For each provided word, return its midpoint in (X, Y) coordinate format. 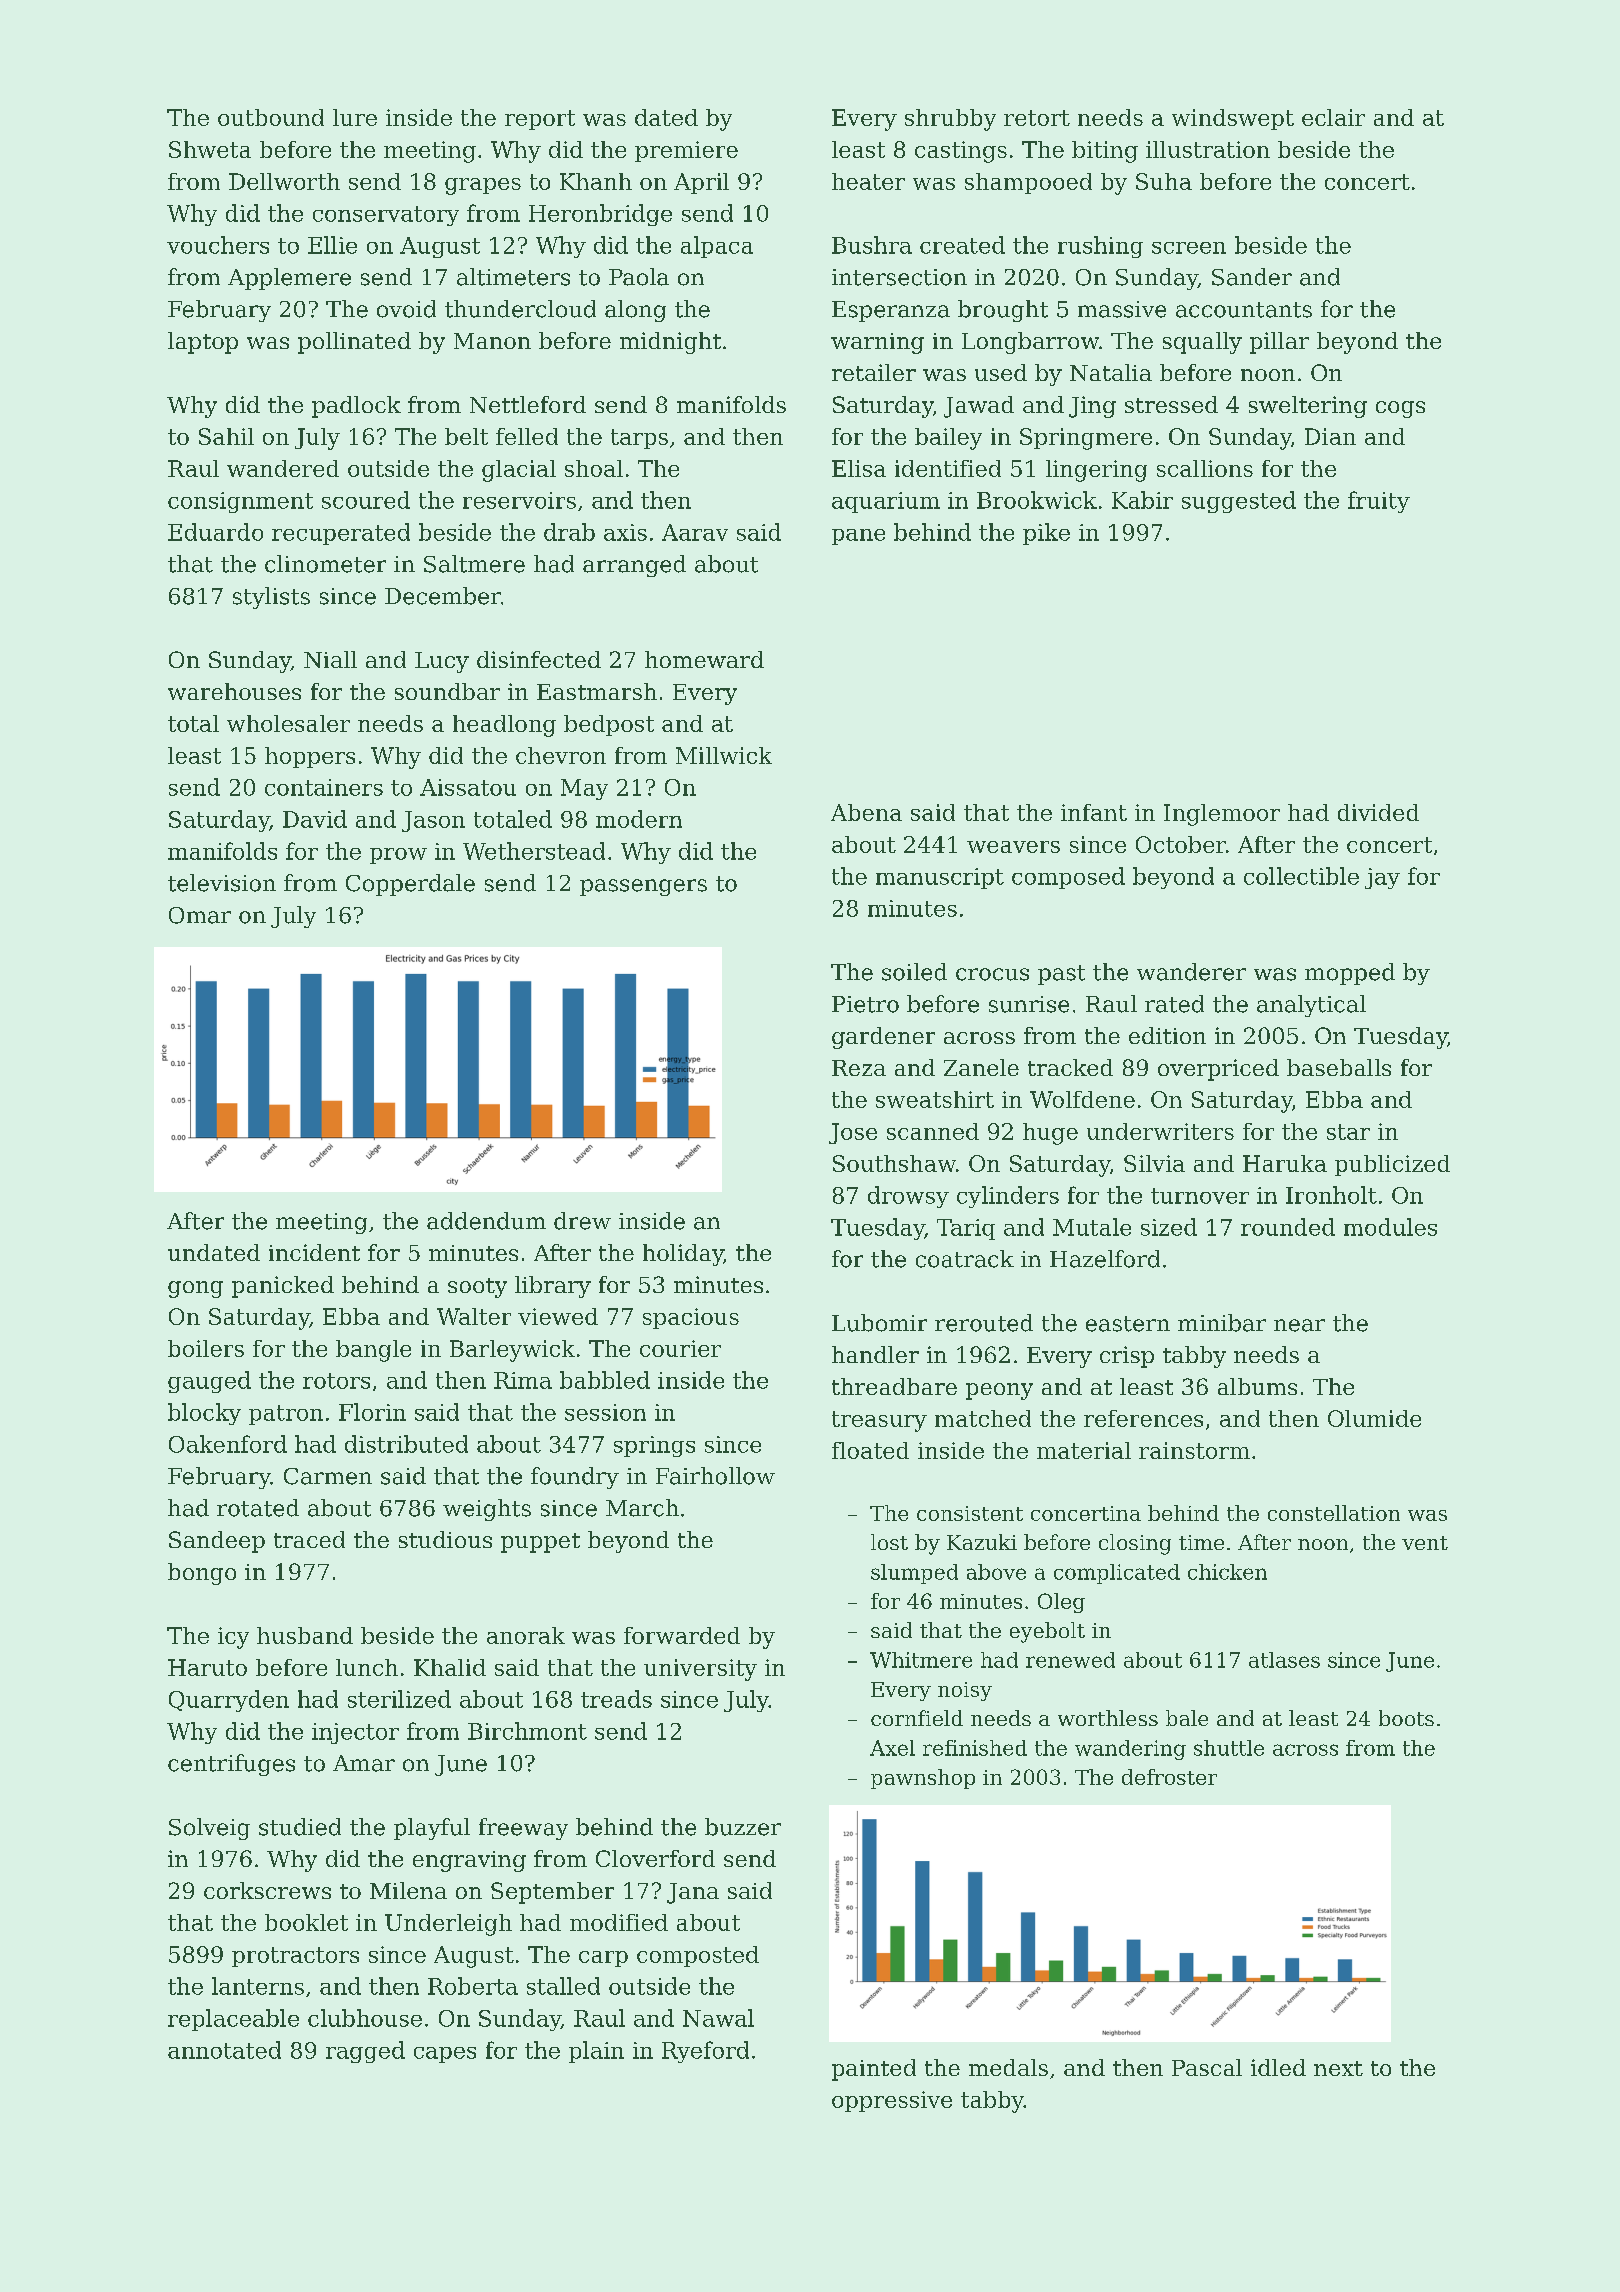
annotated (224, 2050)
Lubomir (879, 1323)
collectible (1301, 876)
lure (355, 117)
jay (1382, 878)
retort (1037, 118)
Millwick (724, 755)
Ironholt (1331, 1195)
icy (233, 1638)
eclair (1333, 117)
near (1299, 1325)
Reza (859, 1068)
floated (870, 1450)
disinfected (539, 659)
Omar (200, 915)
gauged (209, 1382)
